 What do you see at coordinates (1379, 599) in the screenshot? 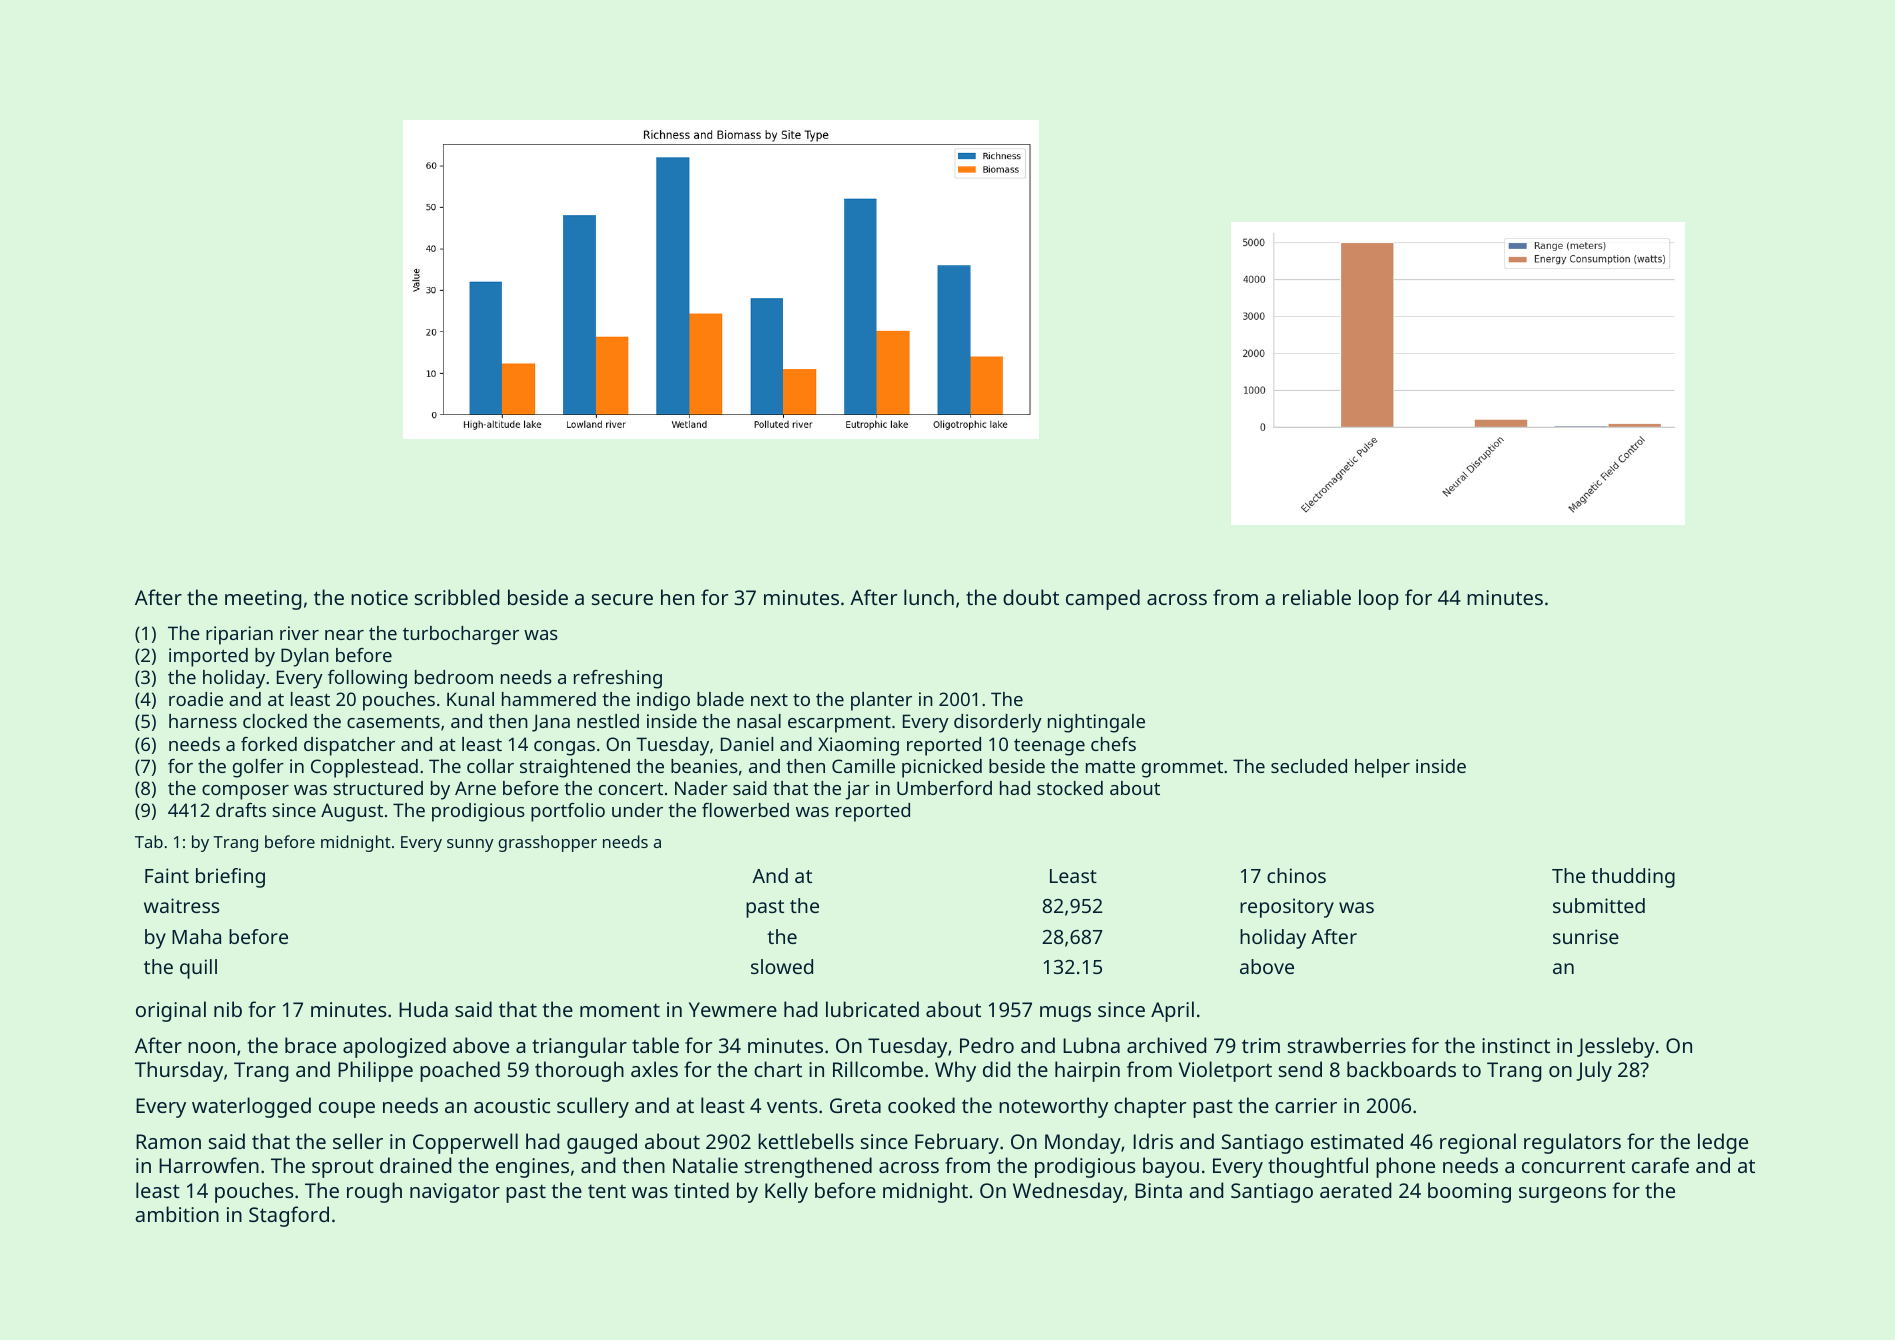
I see `loop` at bounding box center [1379, 599].
